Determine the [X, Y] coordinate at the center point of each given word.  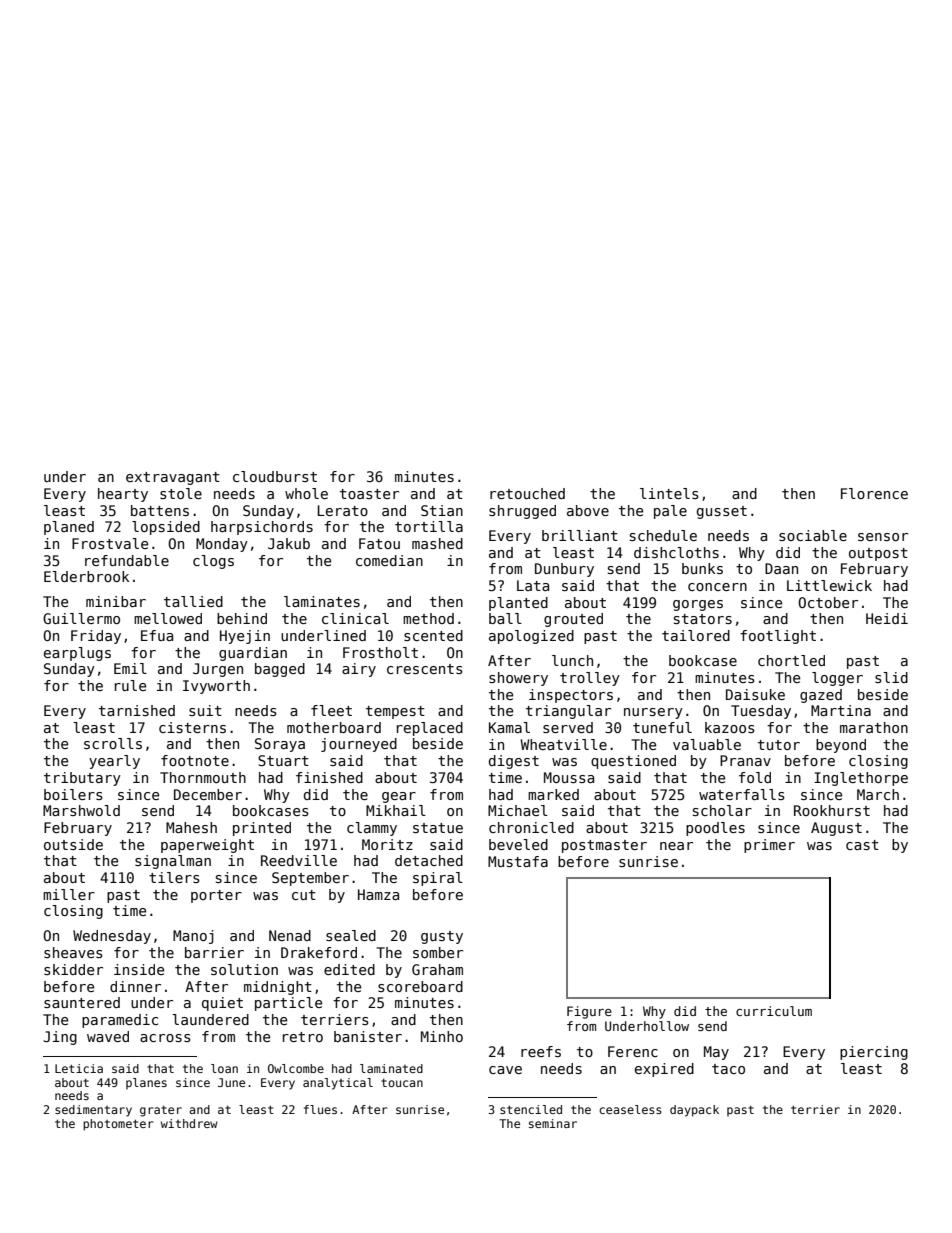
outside [73, 844]
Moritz [387, 844]
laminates [322, 601]
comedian [389, 560]
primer [769, 846]
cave [505, 1070]
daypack [694, 1111]
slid [891, 677]
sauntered [82, 1002]
